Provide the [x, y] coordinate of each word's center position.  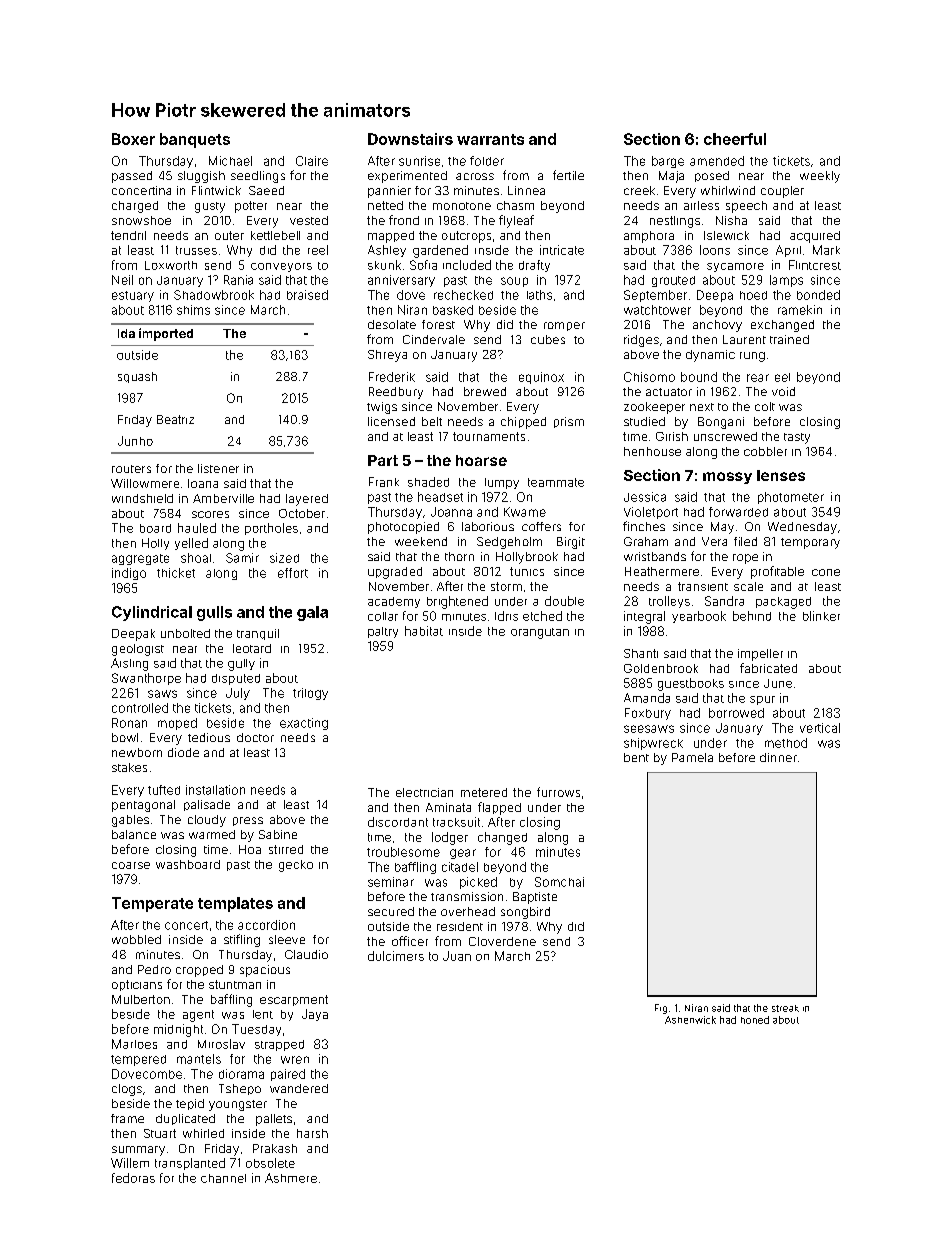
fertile [568, 175]
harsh [312, 1133]
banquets [195, 140]
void [783, 391]
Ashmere [291, 1178]
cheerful [735, 139]
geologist [138, 650]
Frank [384, 482]
